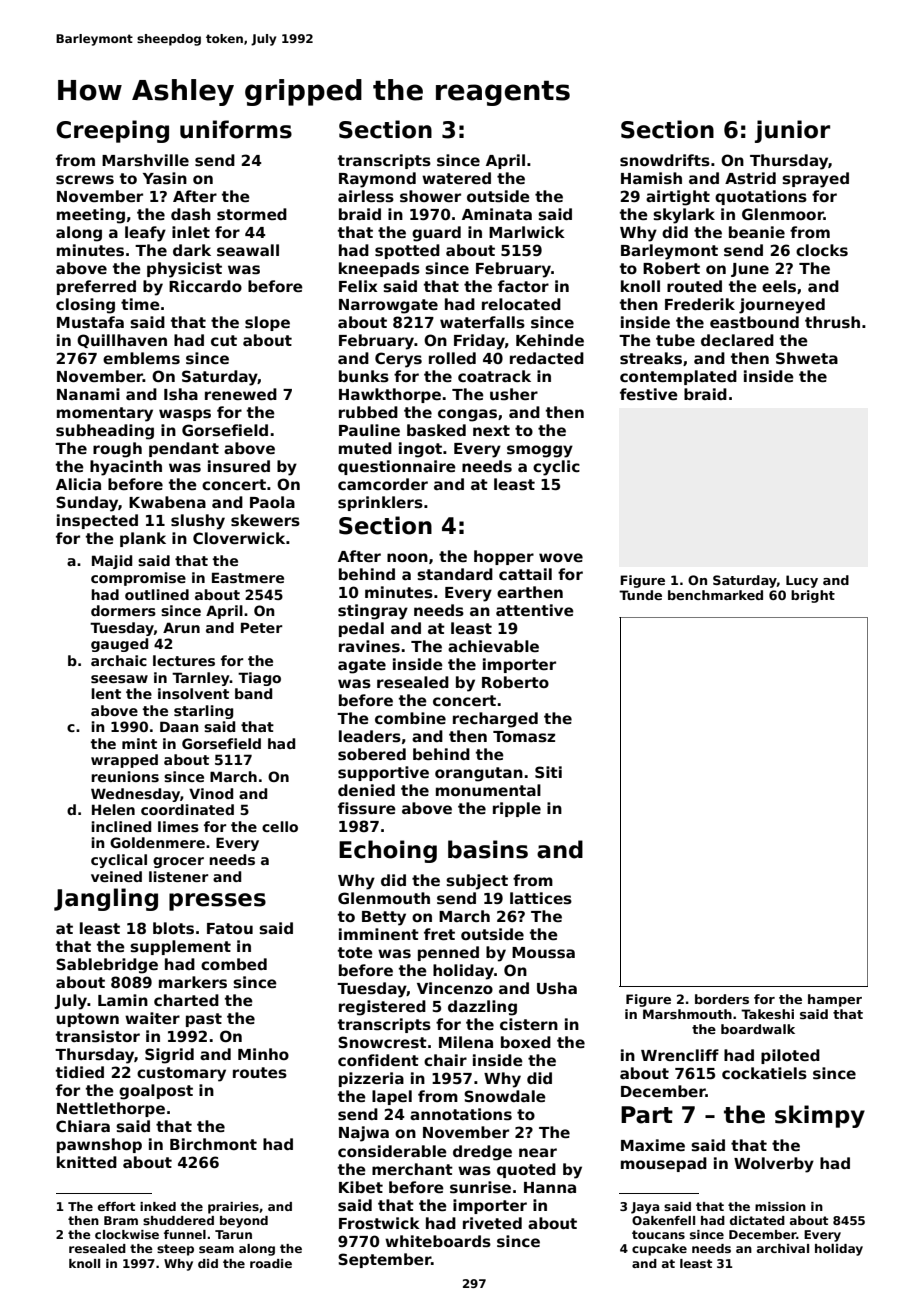  I want to click on lectures, so click(184, 660).
